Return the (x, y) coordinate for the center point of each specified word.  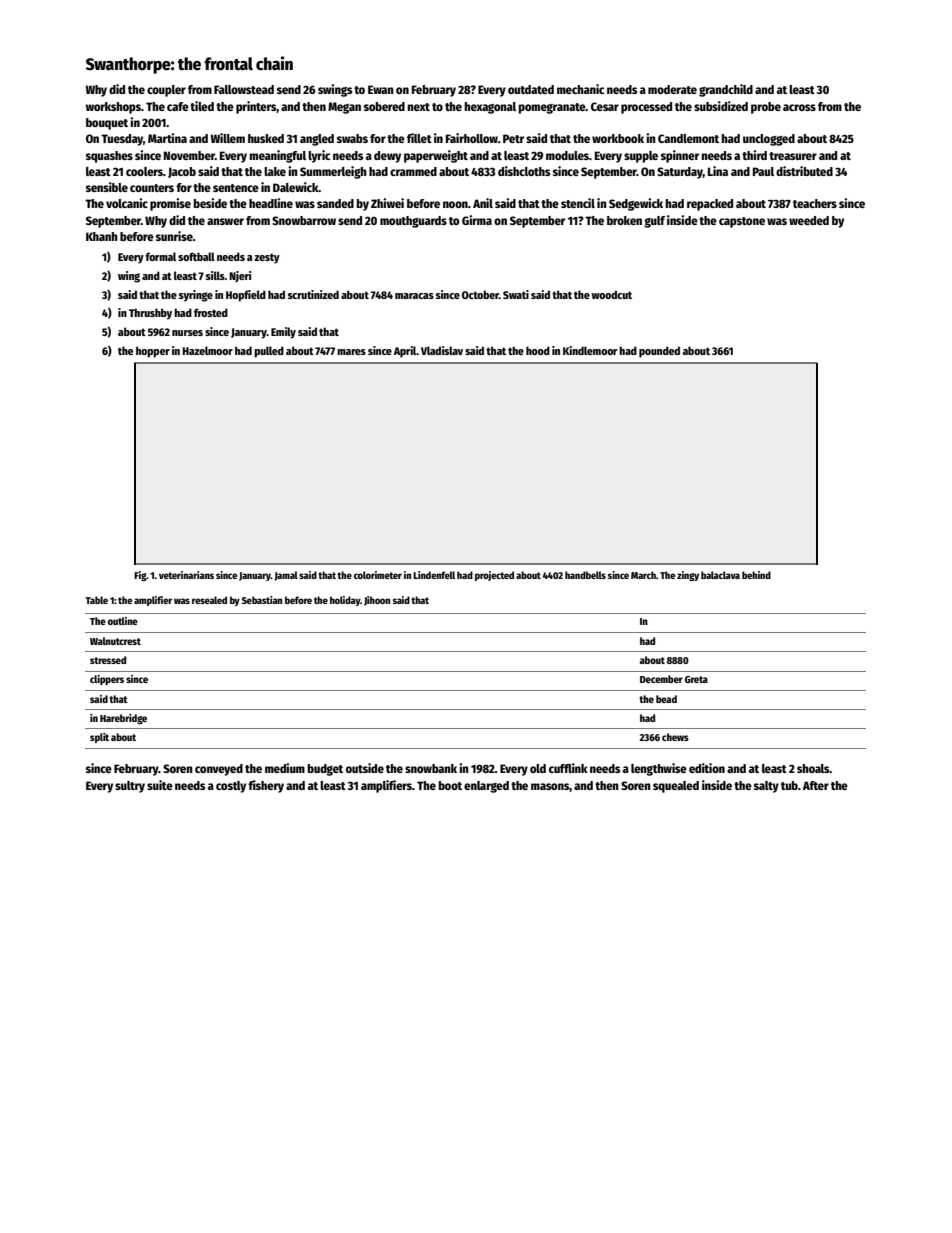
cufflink (568, 768)
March (643, 575)
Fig (140, 576)
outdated (531, 89)
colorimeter (378, 575)
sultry (130, 787)
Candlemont (688, 138)
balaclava (720, 575)
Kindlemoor (590, 350)
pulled (269, 352)
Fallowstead (244, 89)
